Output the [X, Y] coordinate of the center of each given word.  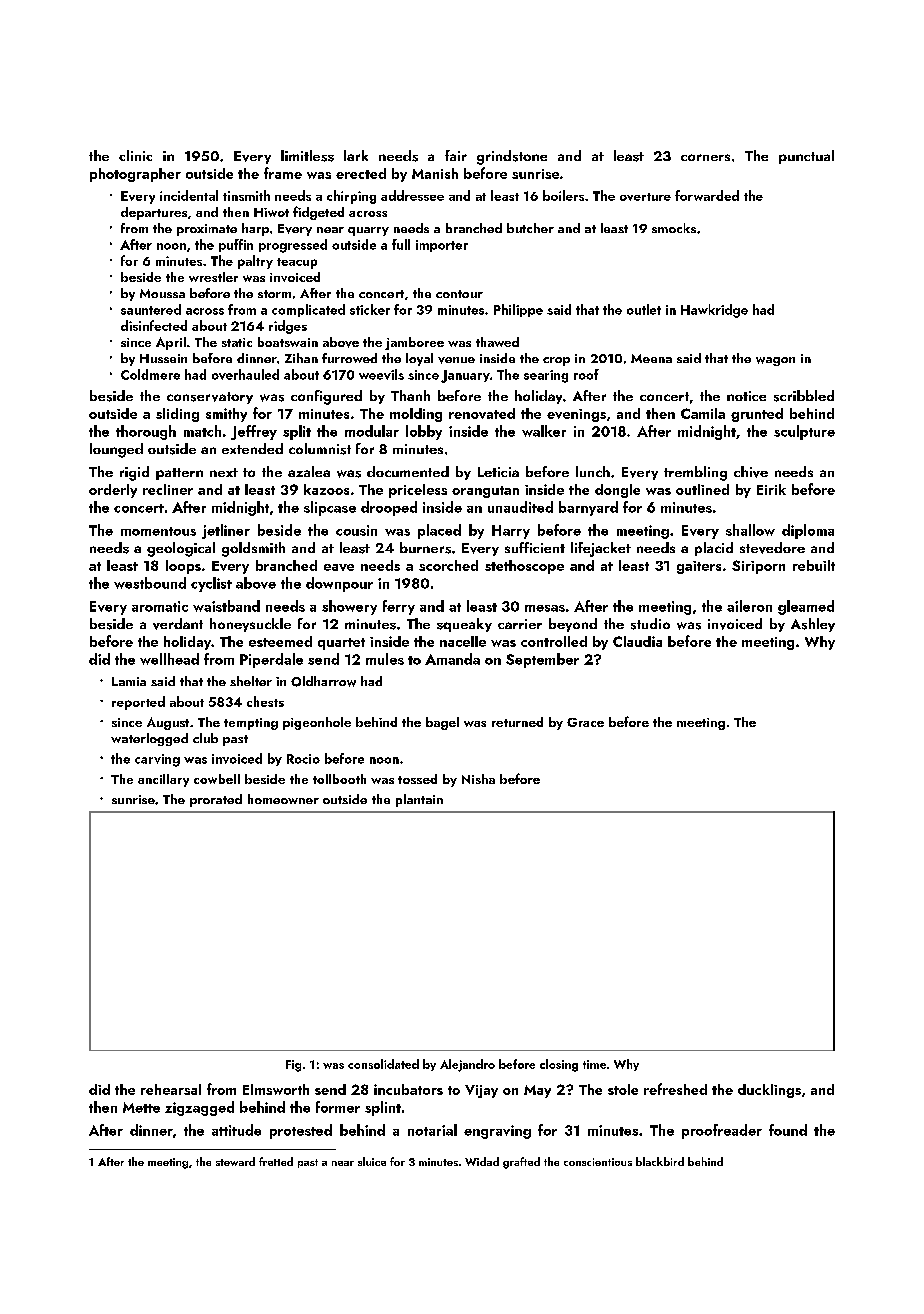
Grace [585, 722]
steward [235, 1161]
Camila [703, 413]
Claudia [637, 641]
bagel [442, 723]
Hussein [163, 358]
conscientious [598, 1162]
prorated [216, 800]
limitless [307, 156]
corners [705, 157]
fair [456, 155]
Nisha [478, 779]
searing [546, 376]
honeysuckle [250, 625]
